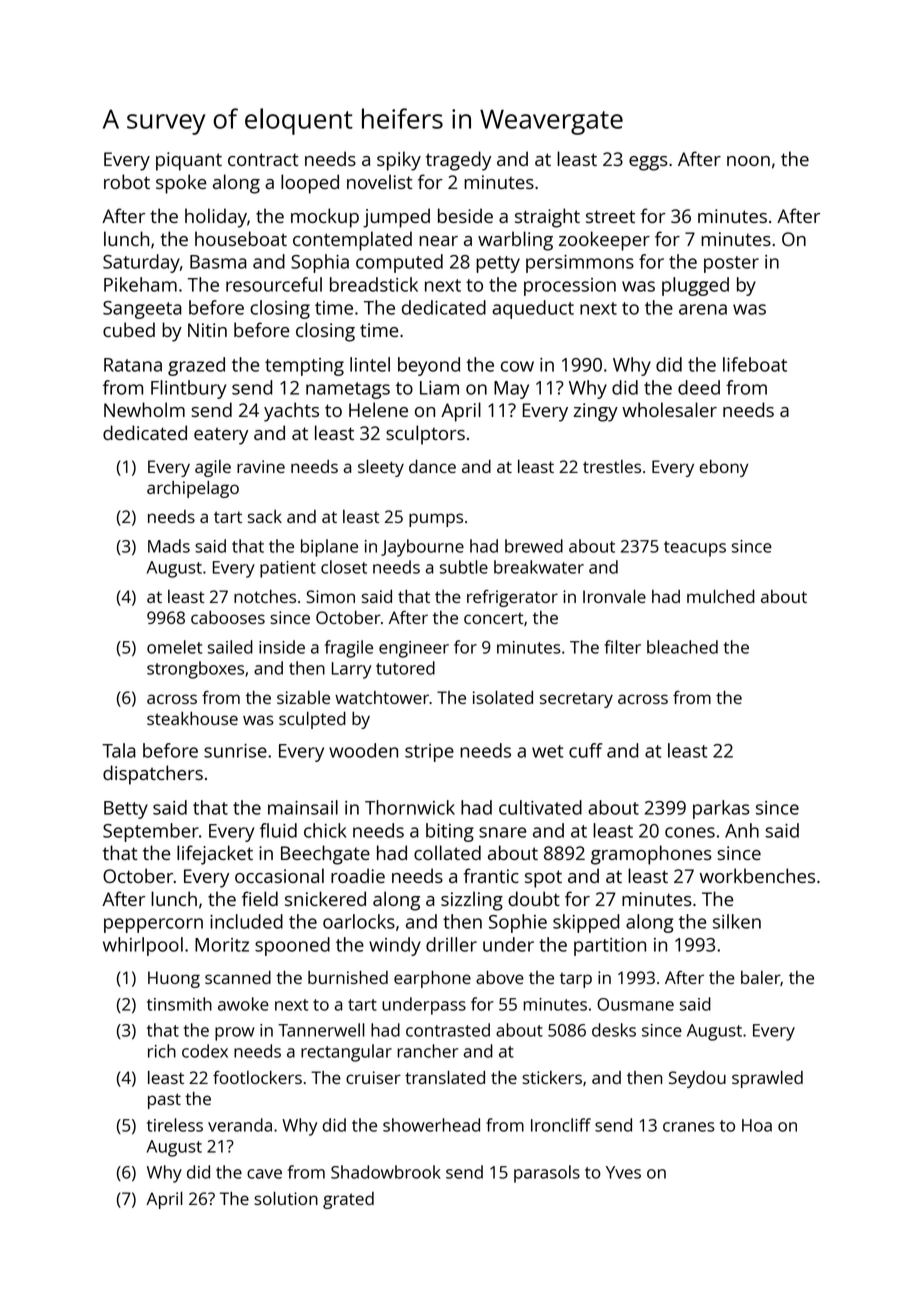  What do you see at coordinates (432, 466) in the screenshot?
I see `dance` at bounding box center [432, 466].
